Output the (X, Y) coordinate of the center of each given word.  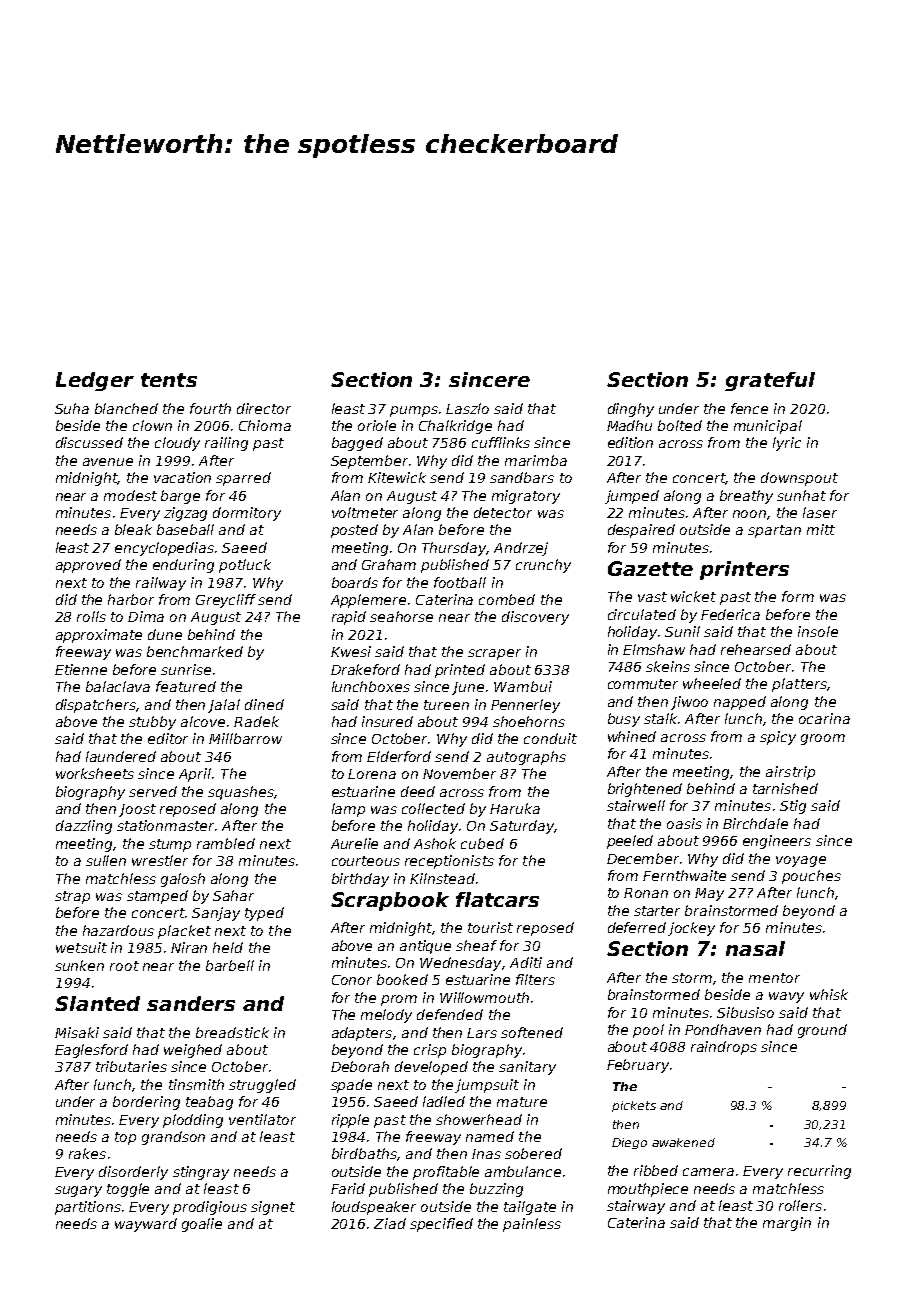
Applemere (368, 601)
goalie (202, 1225)
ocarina (824, 718)
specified (441, 1225)
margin (787, 1224)
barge (180, 497)
